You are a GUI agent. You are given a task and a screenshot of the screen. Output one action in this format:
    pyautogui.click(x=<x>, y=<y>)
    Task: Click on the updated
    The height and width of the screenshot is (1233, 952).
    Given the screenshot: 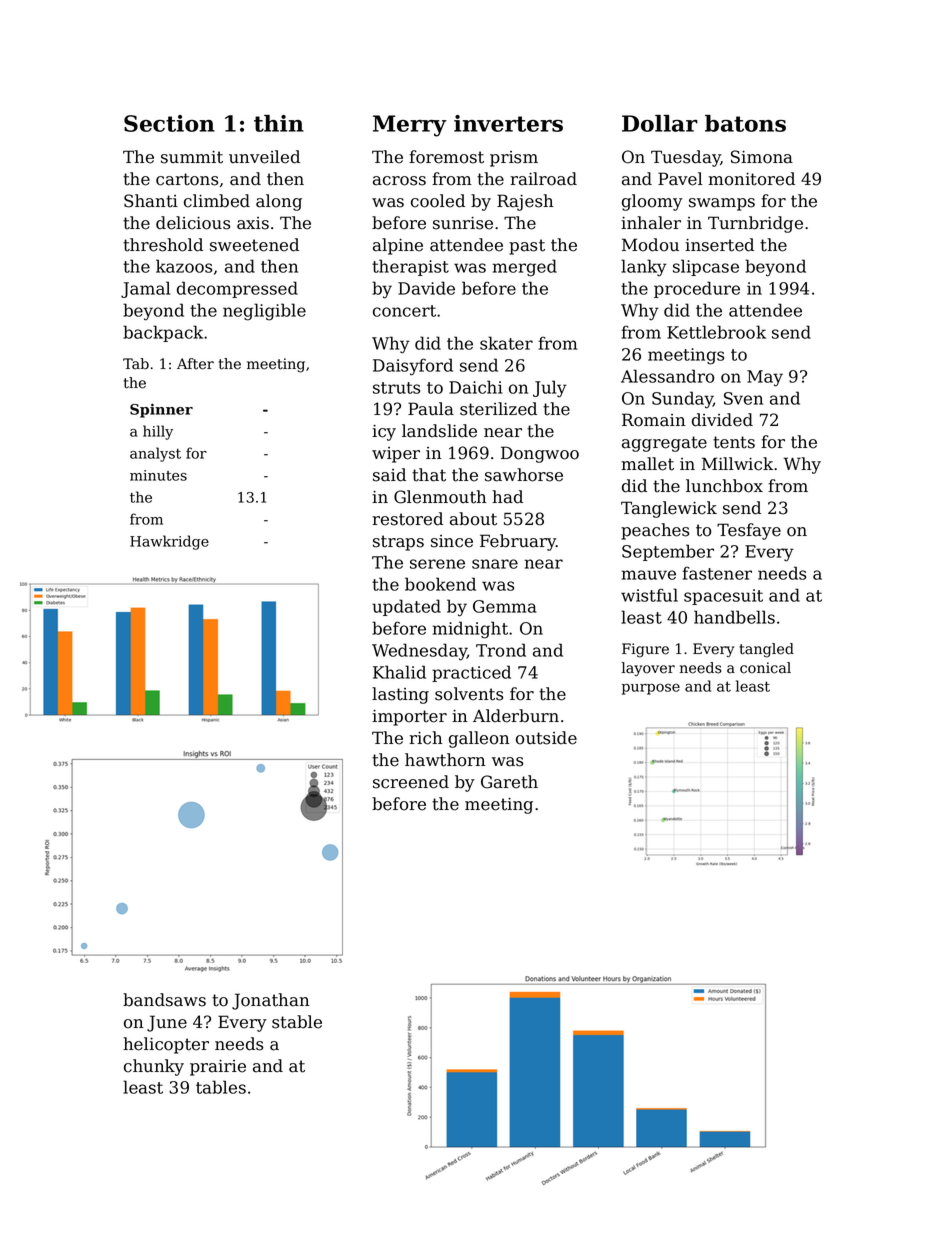 What is the action you would take?
    pyautogui.click(x=406, y=607)
